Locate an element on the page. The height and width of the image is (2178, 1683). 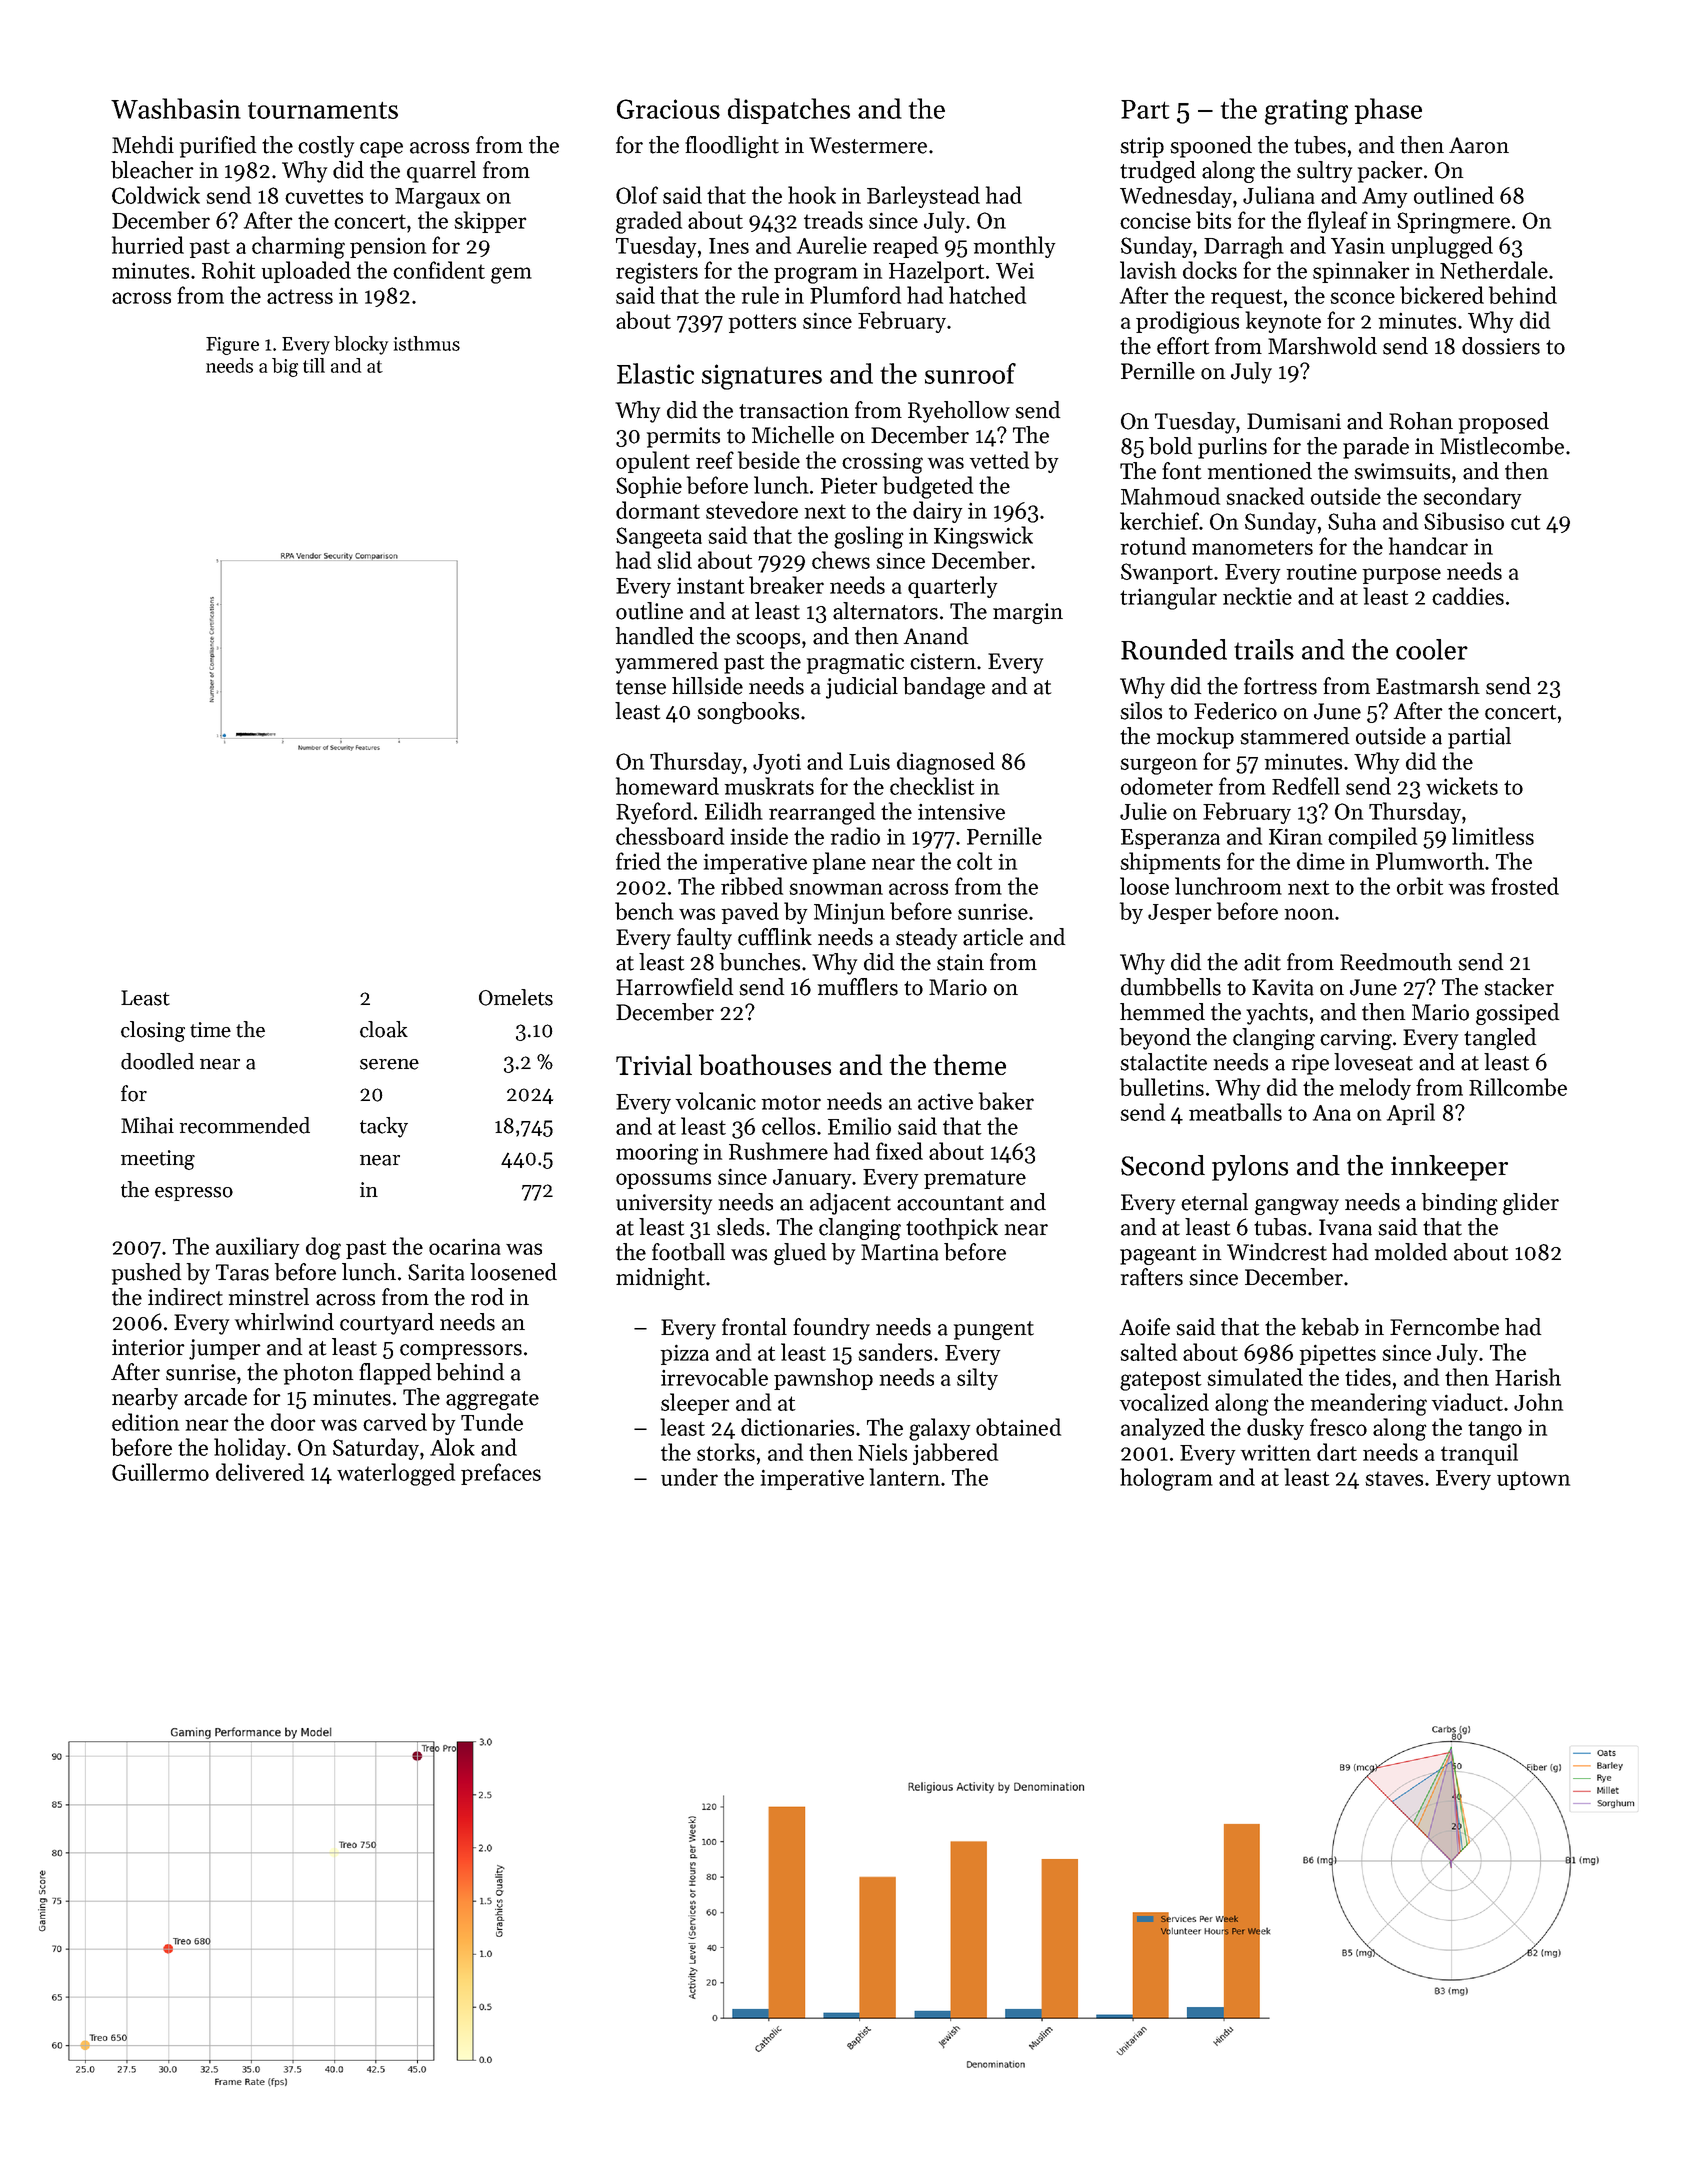
spooned is located at coordinates (1211, 147).
